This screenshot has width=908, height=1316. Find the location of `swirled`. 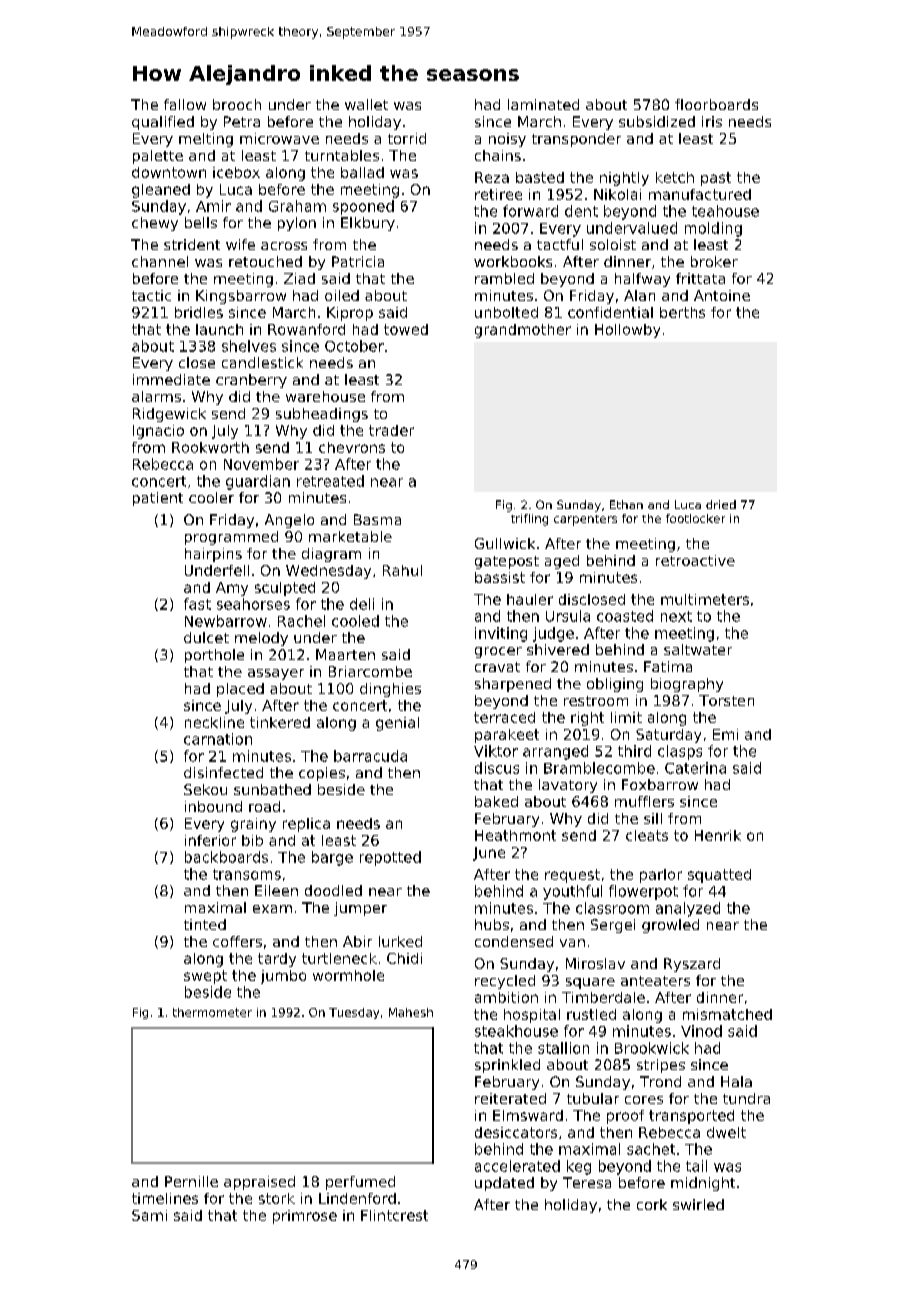

swirled is located at coordinates (698, 1204).
